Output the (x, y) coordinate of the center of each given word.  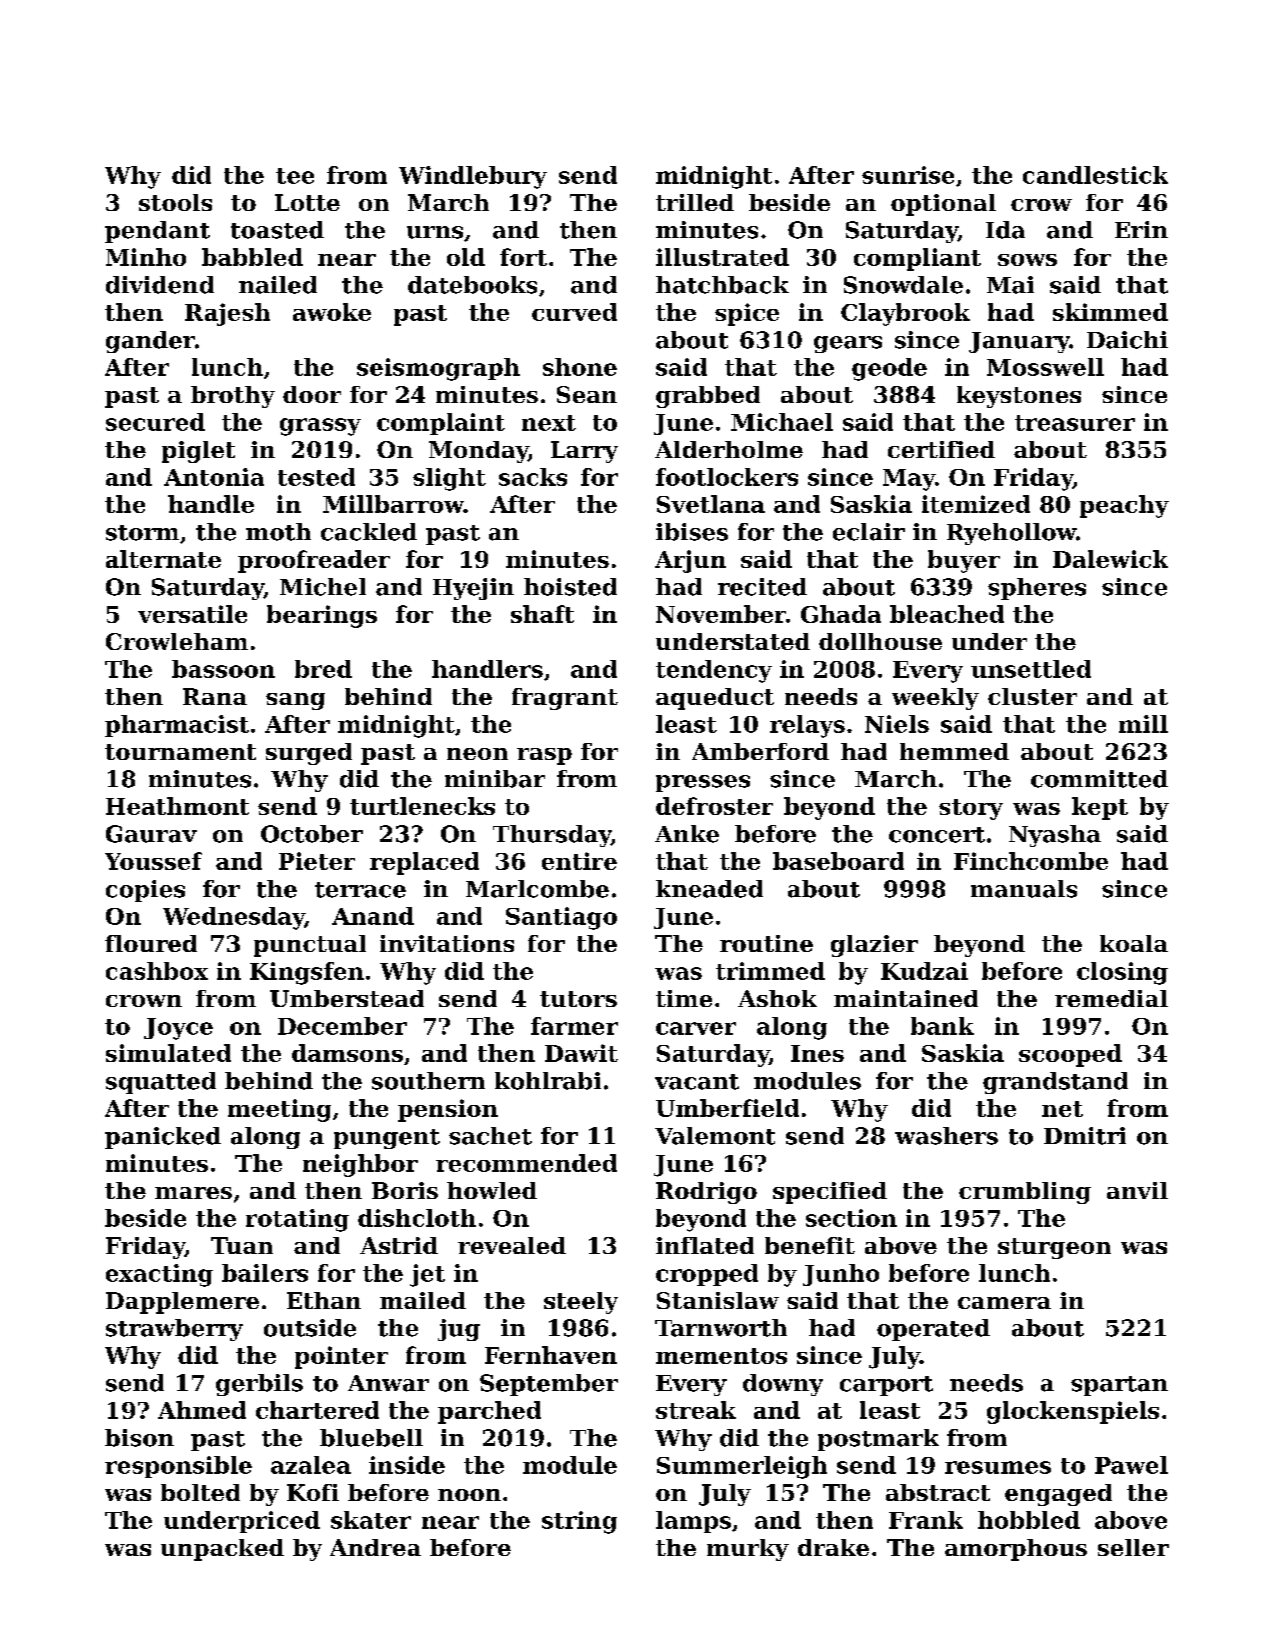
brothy (233, 397)
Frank (926, 1520)
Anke (687, 834)
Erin (1141, 229)
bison (139, 1438)
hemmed (954, 751)
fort (523, 257)
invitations (447, 943)
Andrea (375, 1547)
